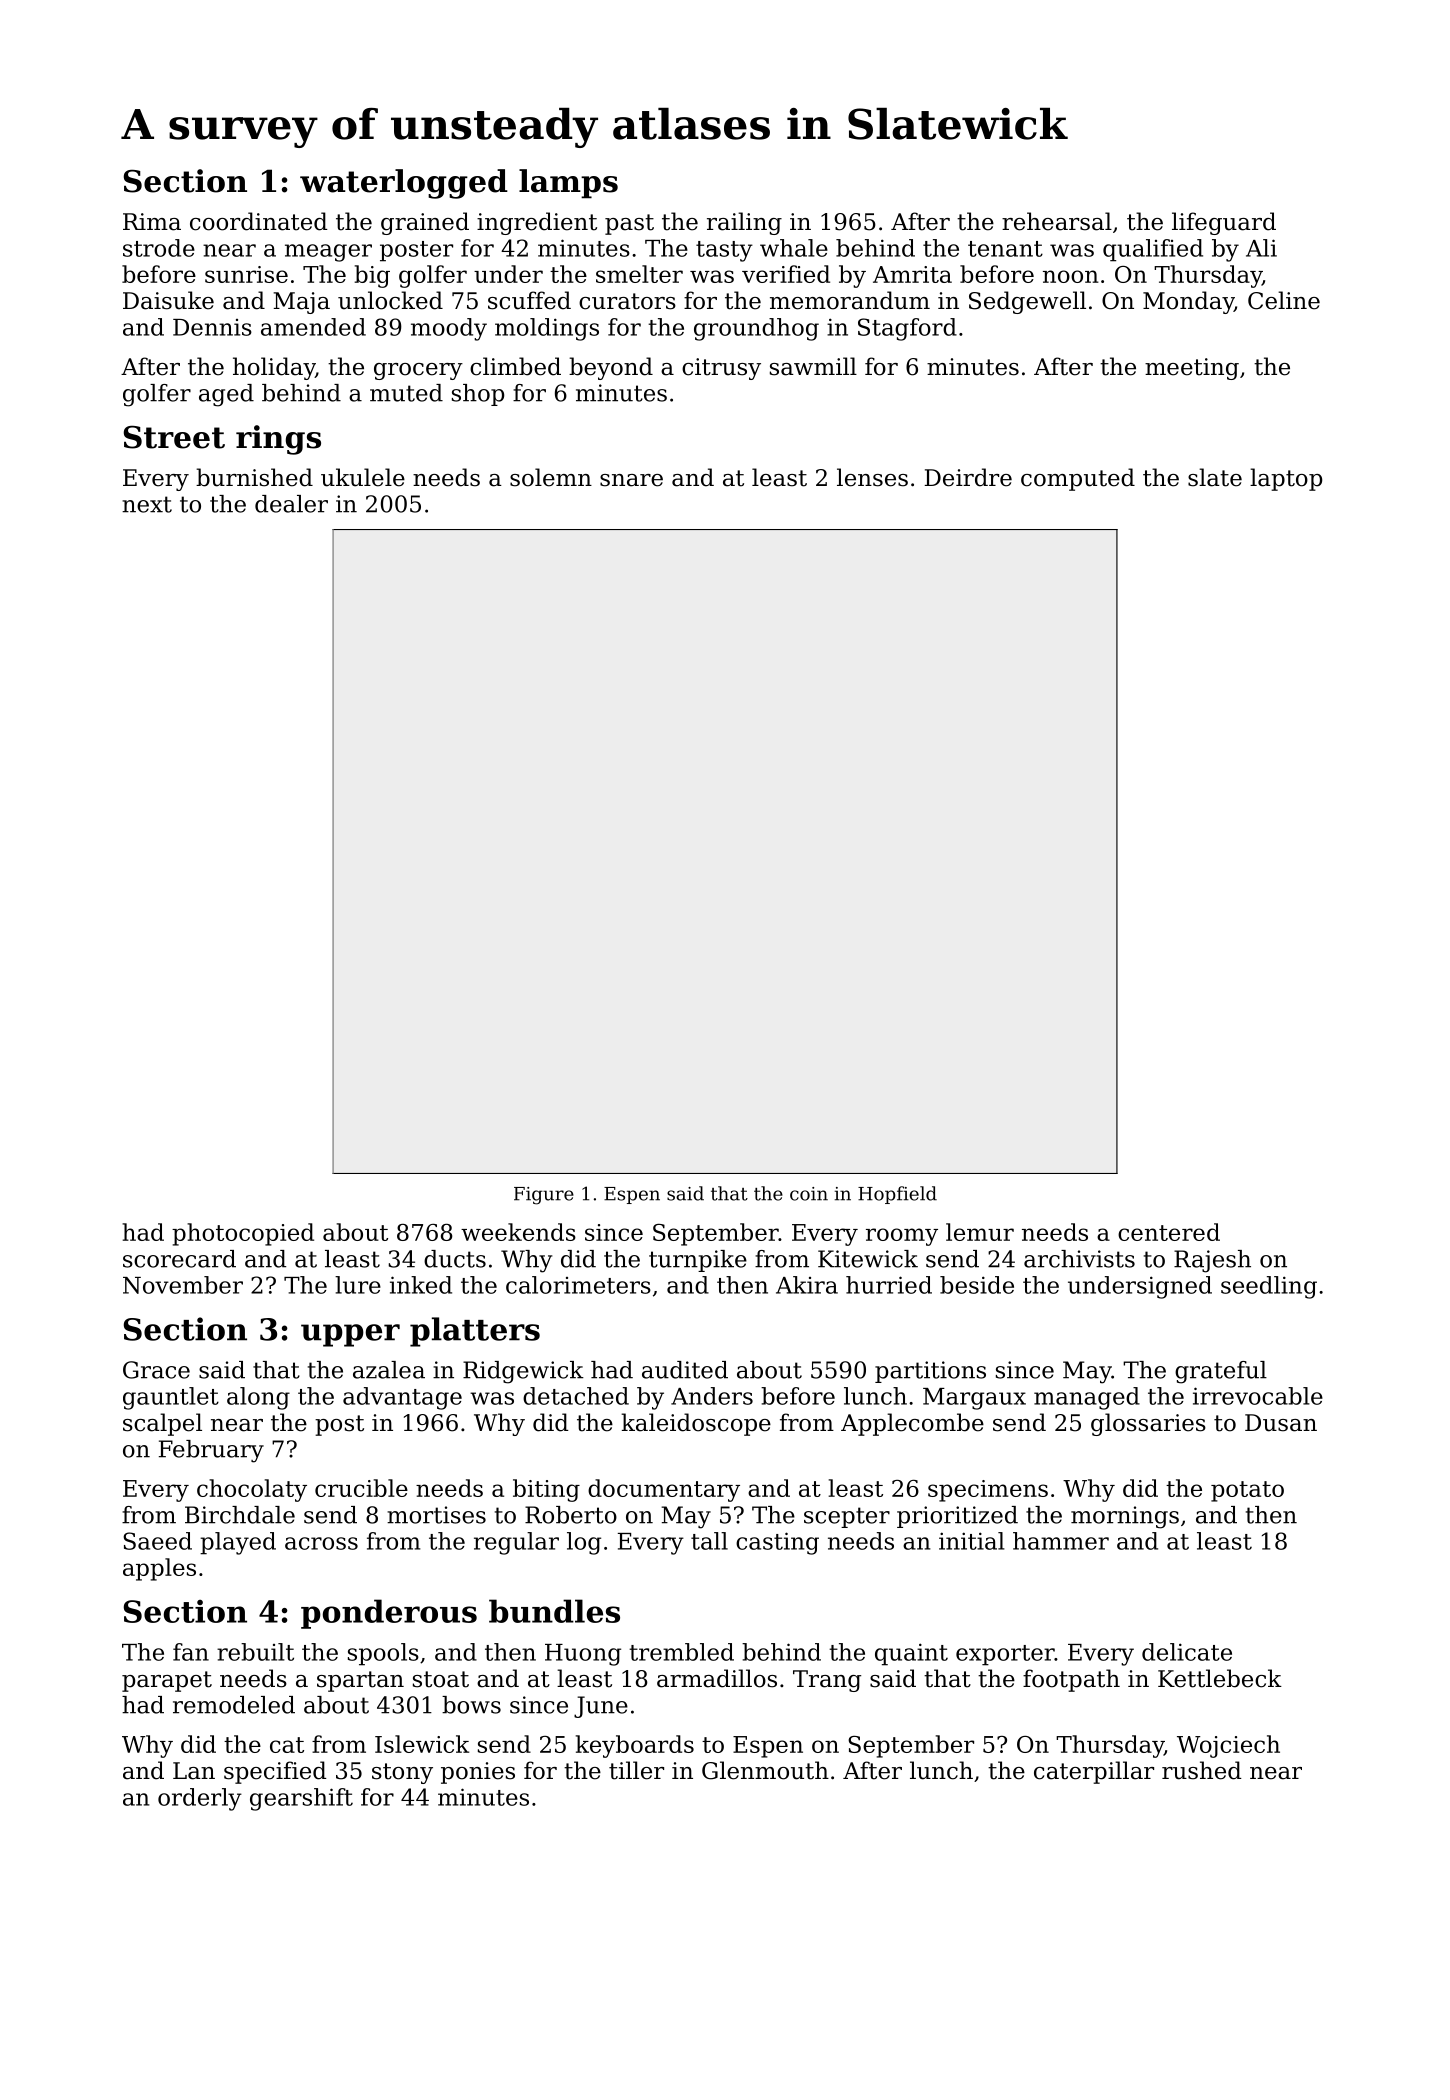 The height and width of the screenshot is (2100, 1450). I want to click on potato, so click(1247, 1491).
